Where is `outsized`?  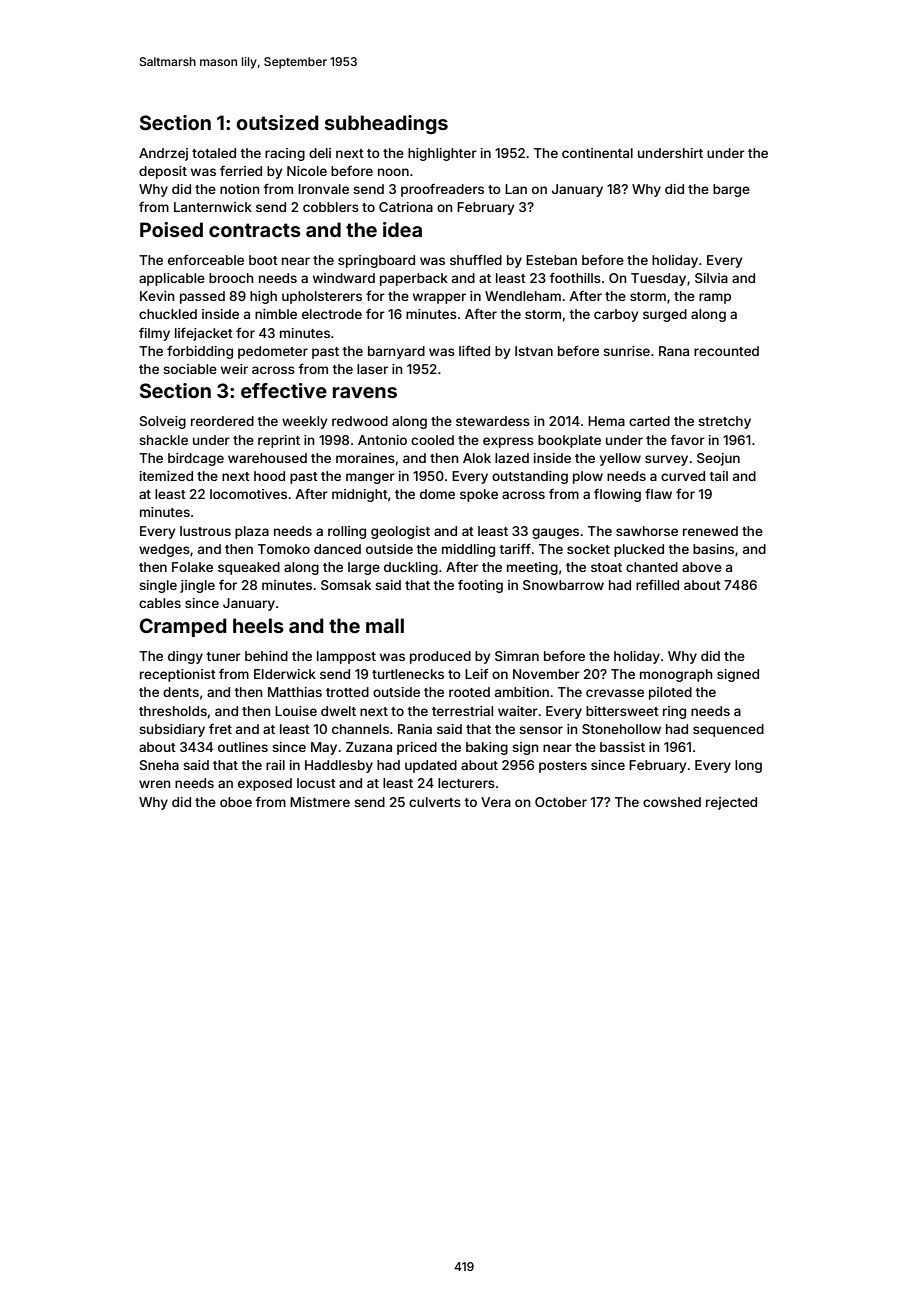
outsized is located at coordinates (277, 122).
